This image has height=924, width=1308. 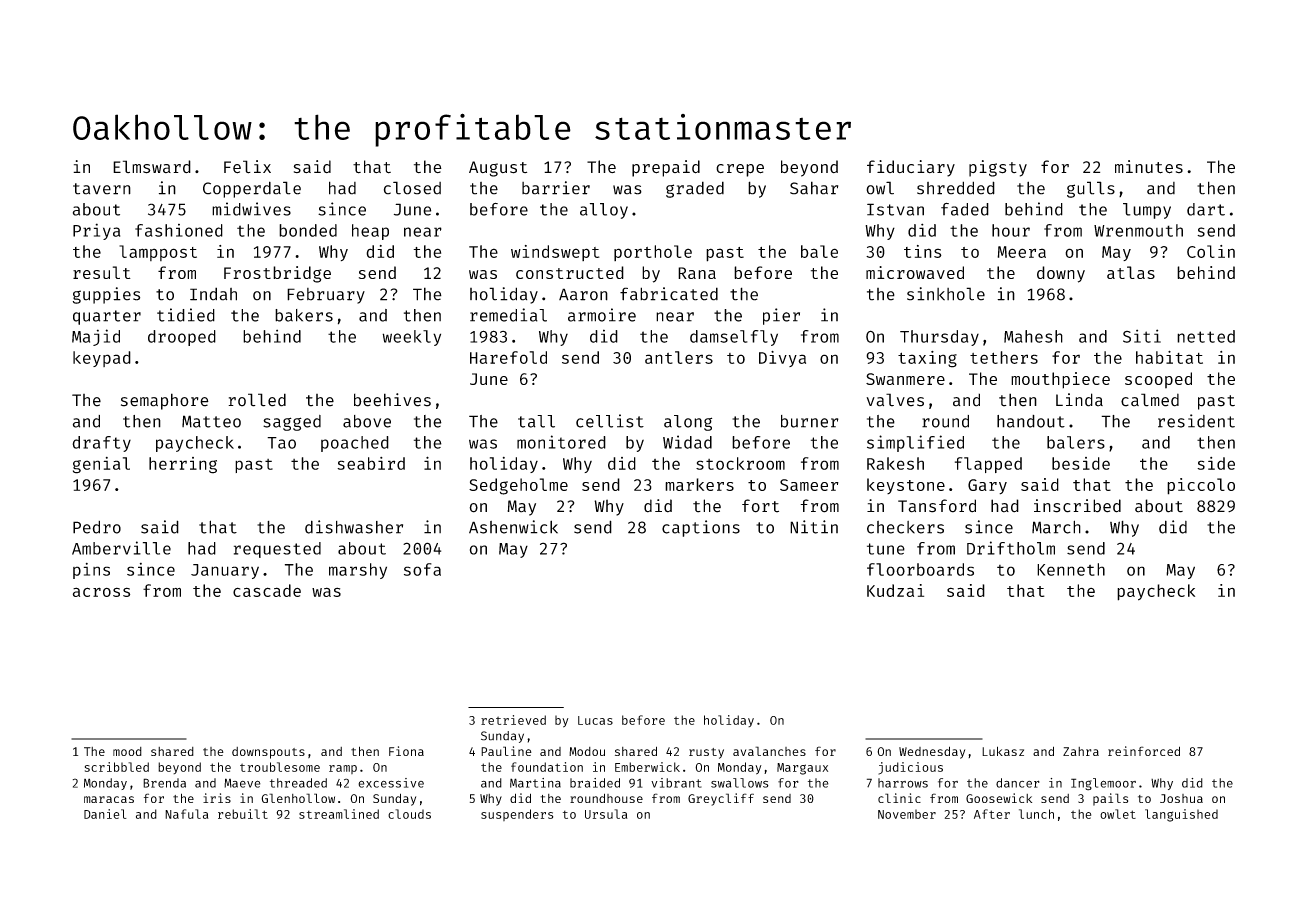 What do you see at coordinates (907, 814) in the image?
I see `November` at bounding box center [907, 814].
